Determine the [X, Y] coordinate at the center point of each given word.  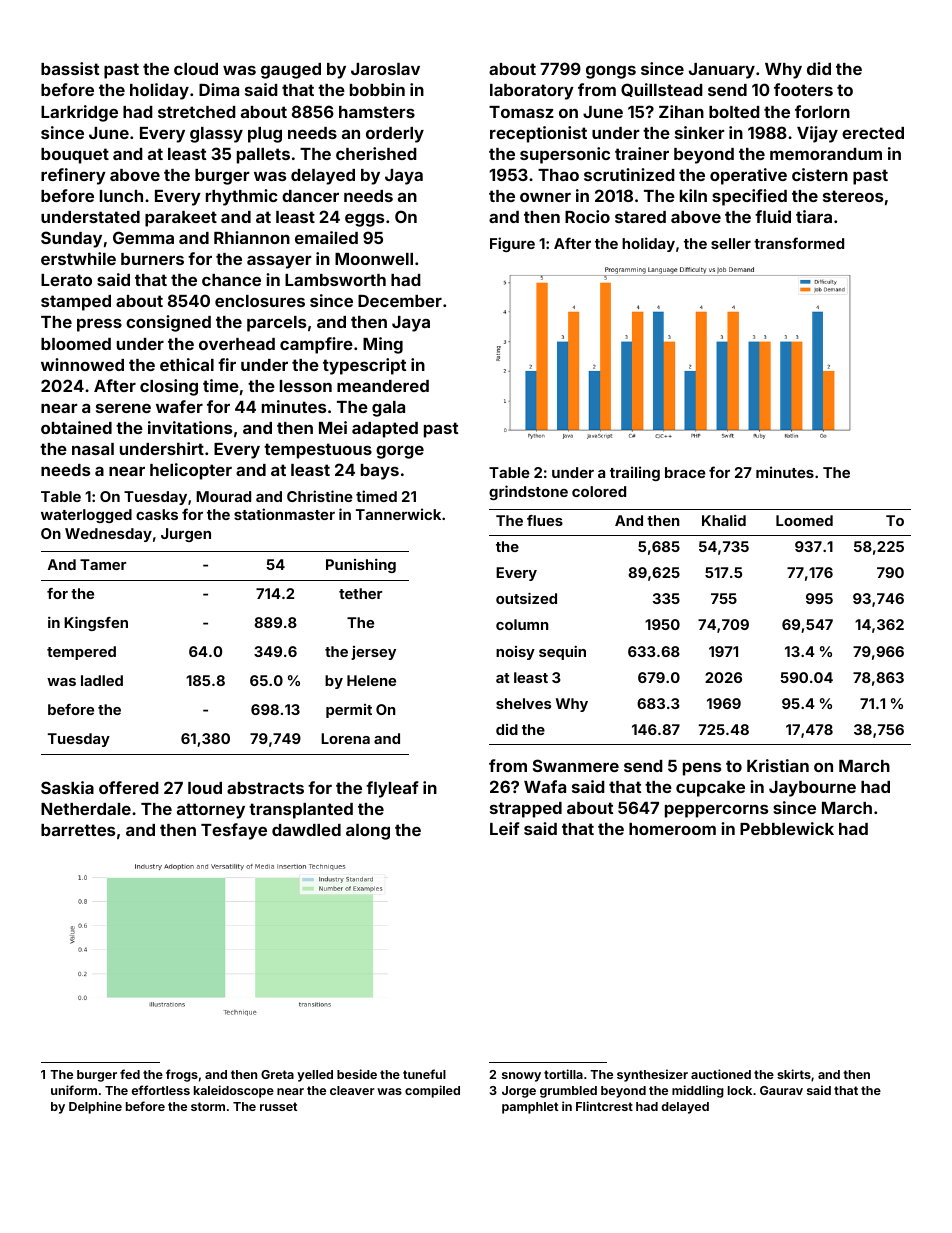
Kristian [778, 765]
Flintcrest [604, 1106]
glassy [216, 135]
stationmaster [284, 514]
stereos [853, 196]
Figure [512, 244]
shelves [523, 703]
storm [208, 1106]
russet [278, 1106]
